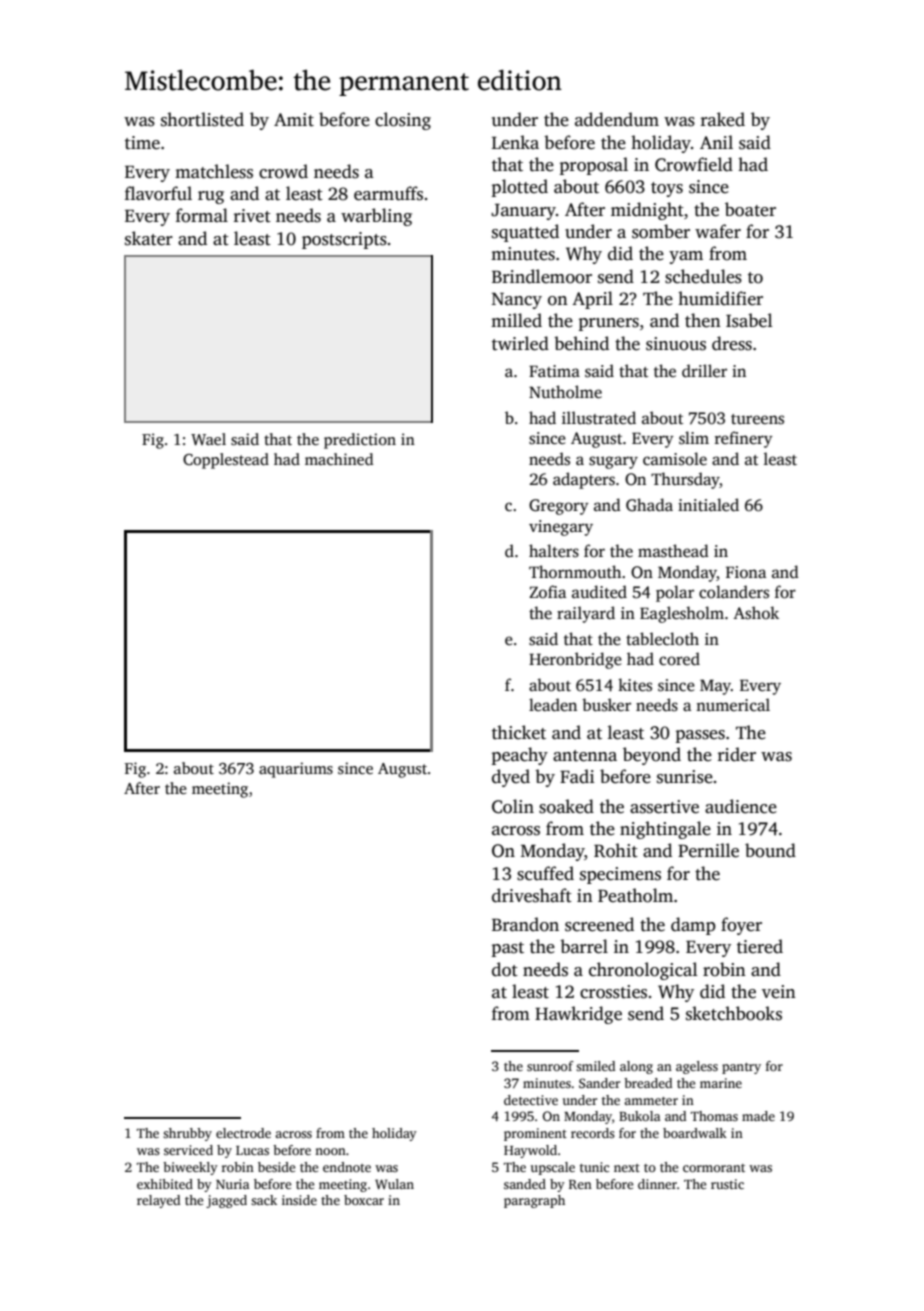  What do you see at coordinates (723, 119) in the screenshot?
I see `raked` at bounding box center [723, 119].
